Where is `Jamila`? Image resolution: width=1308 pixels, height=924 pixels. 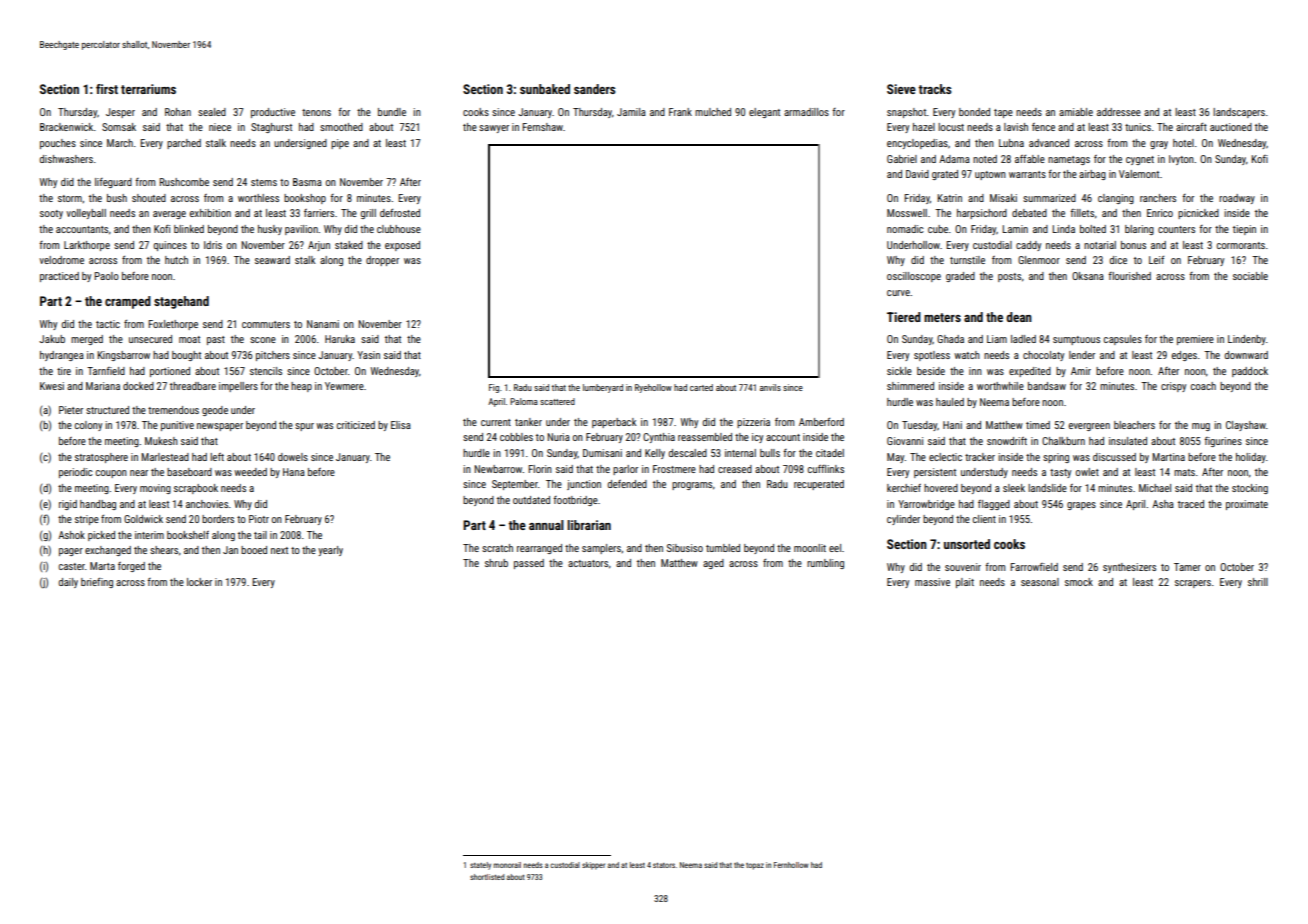
Jamila is located at coordinates (631, 112).
